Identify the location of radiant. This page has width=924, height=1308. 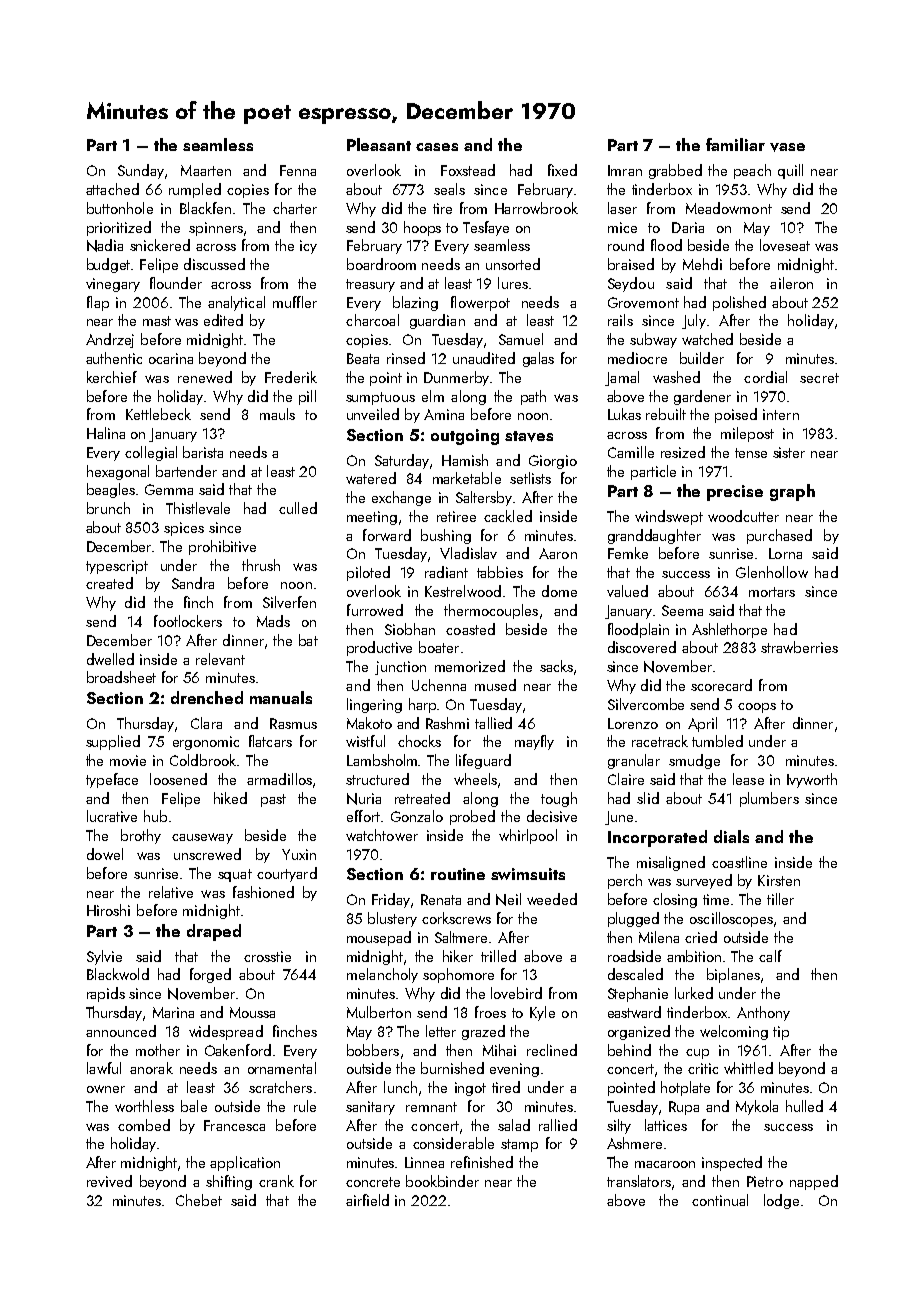
(446, 572).
